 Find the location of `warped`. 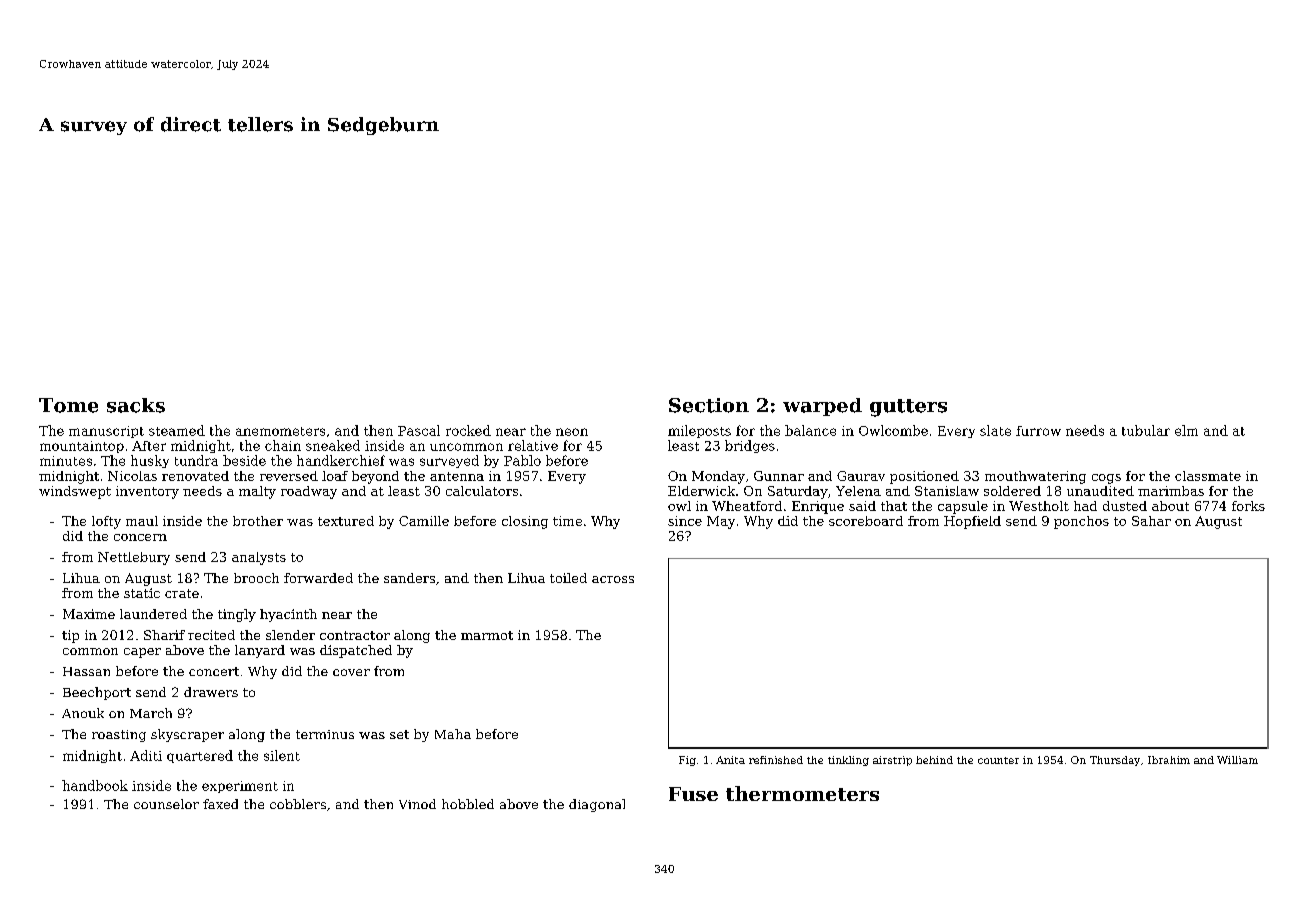

warped is located at coordinates (822, 407).
